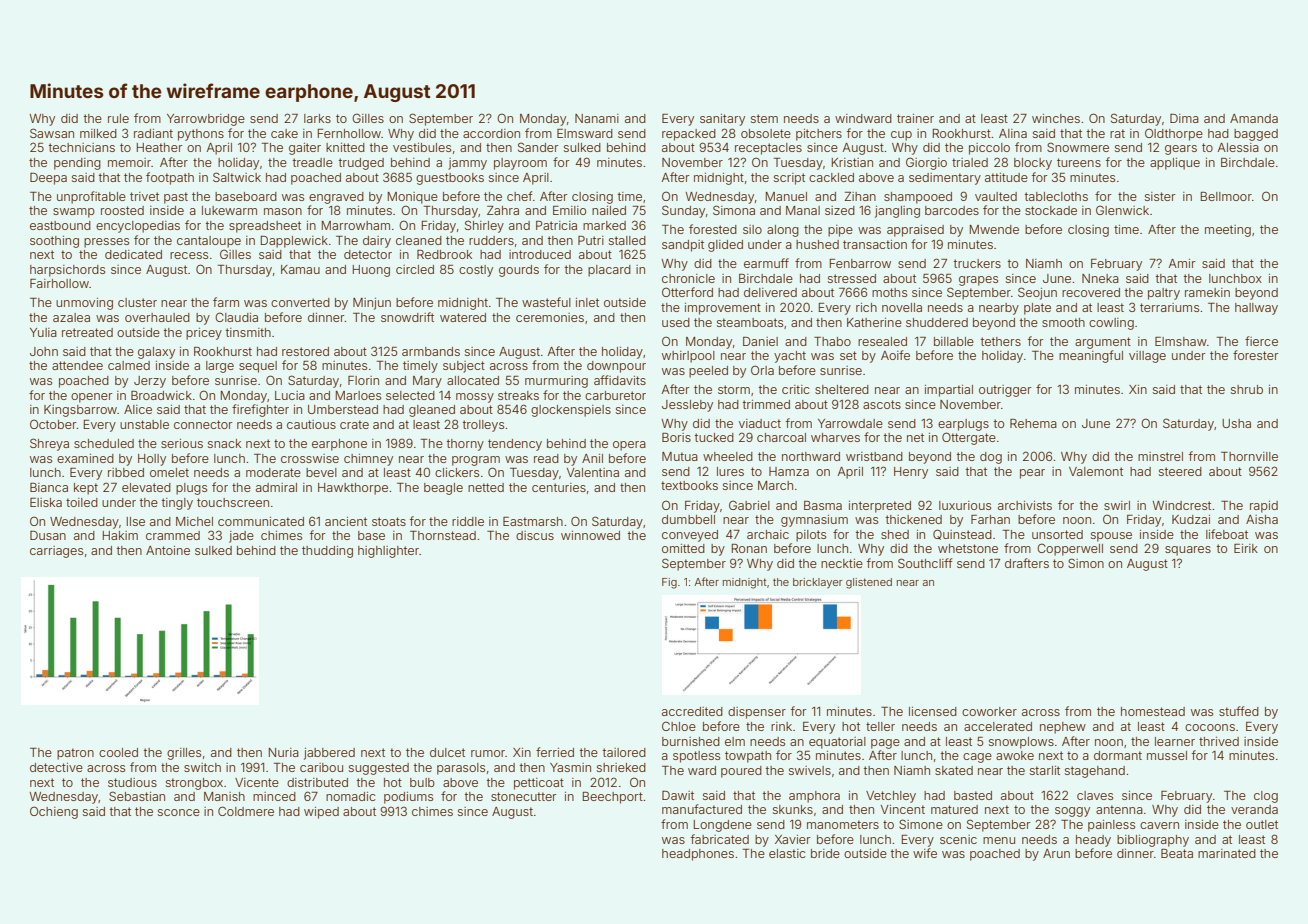 This screenshot has width=1308, height=924. Describe the element at coordinates (118, 118) in the screenshot. I see `rule` at that location.
